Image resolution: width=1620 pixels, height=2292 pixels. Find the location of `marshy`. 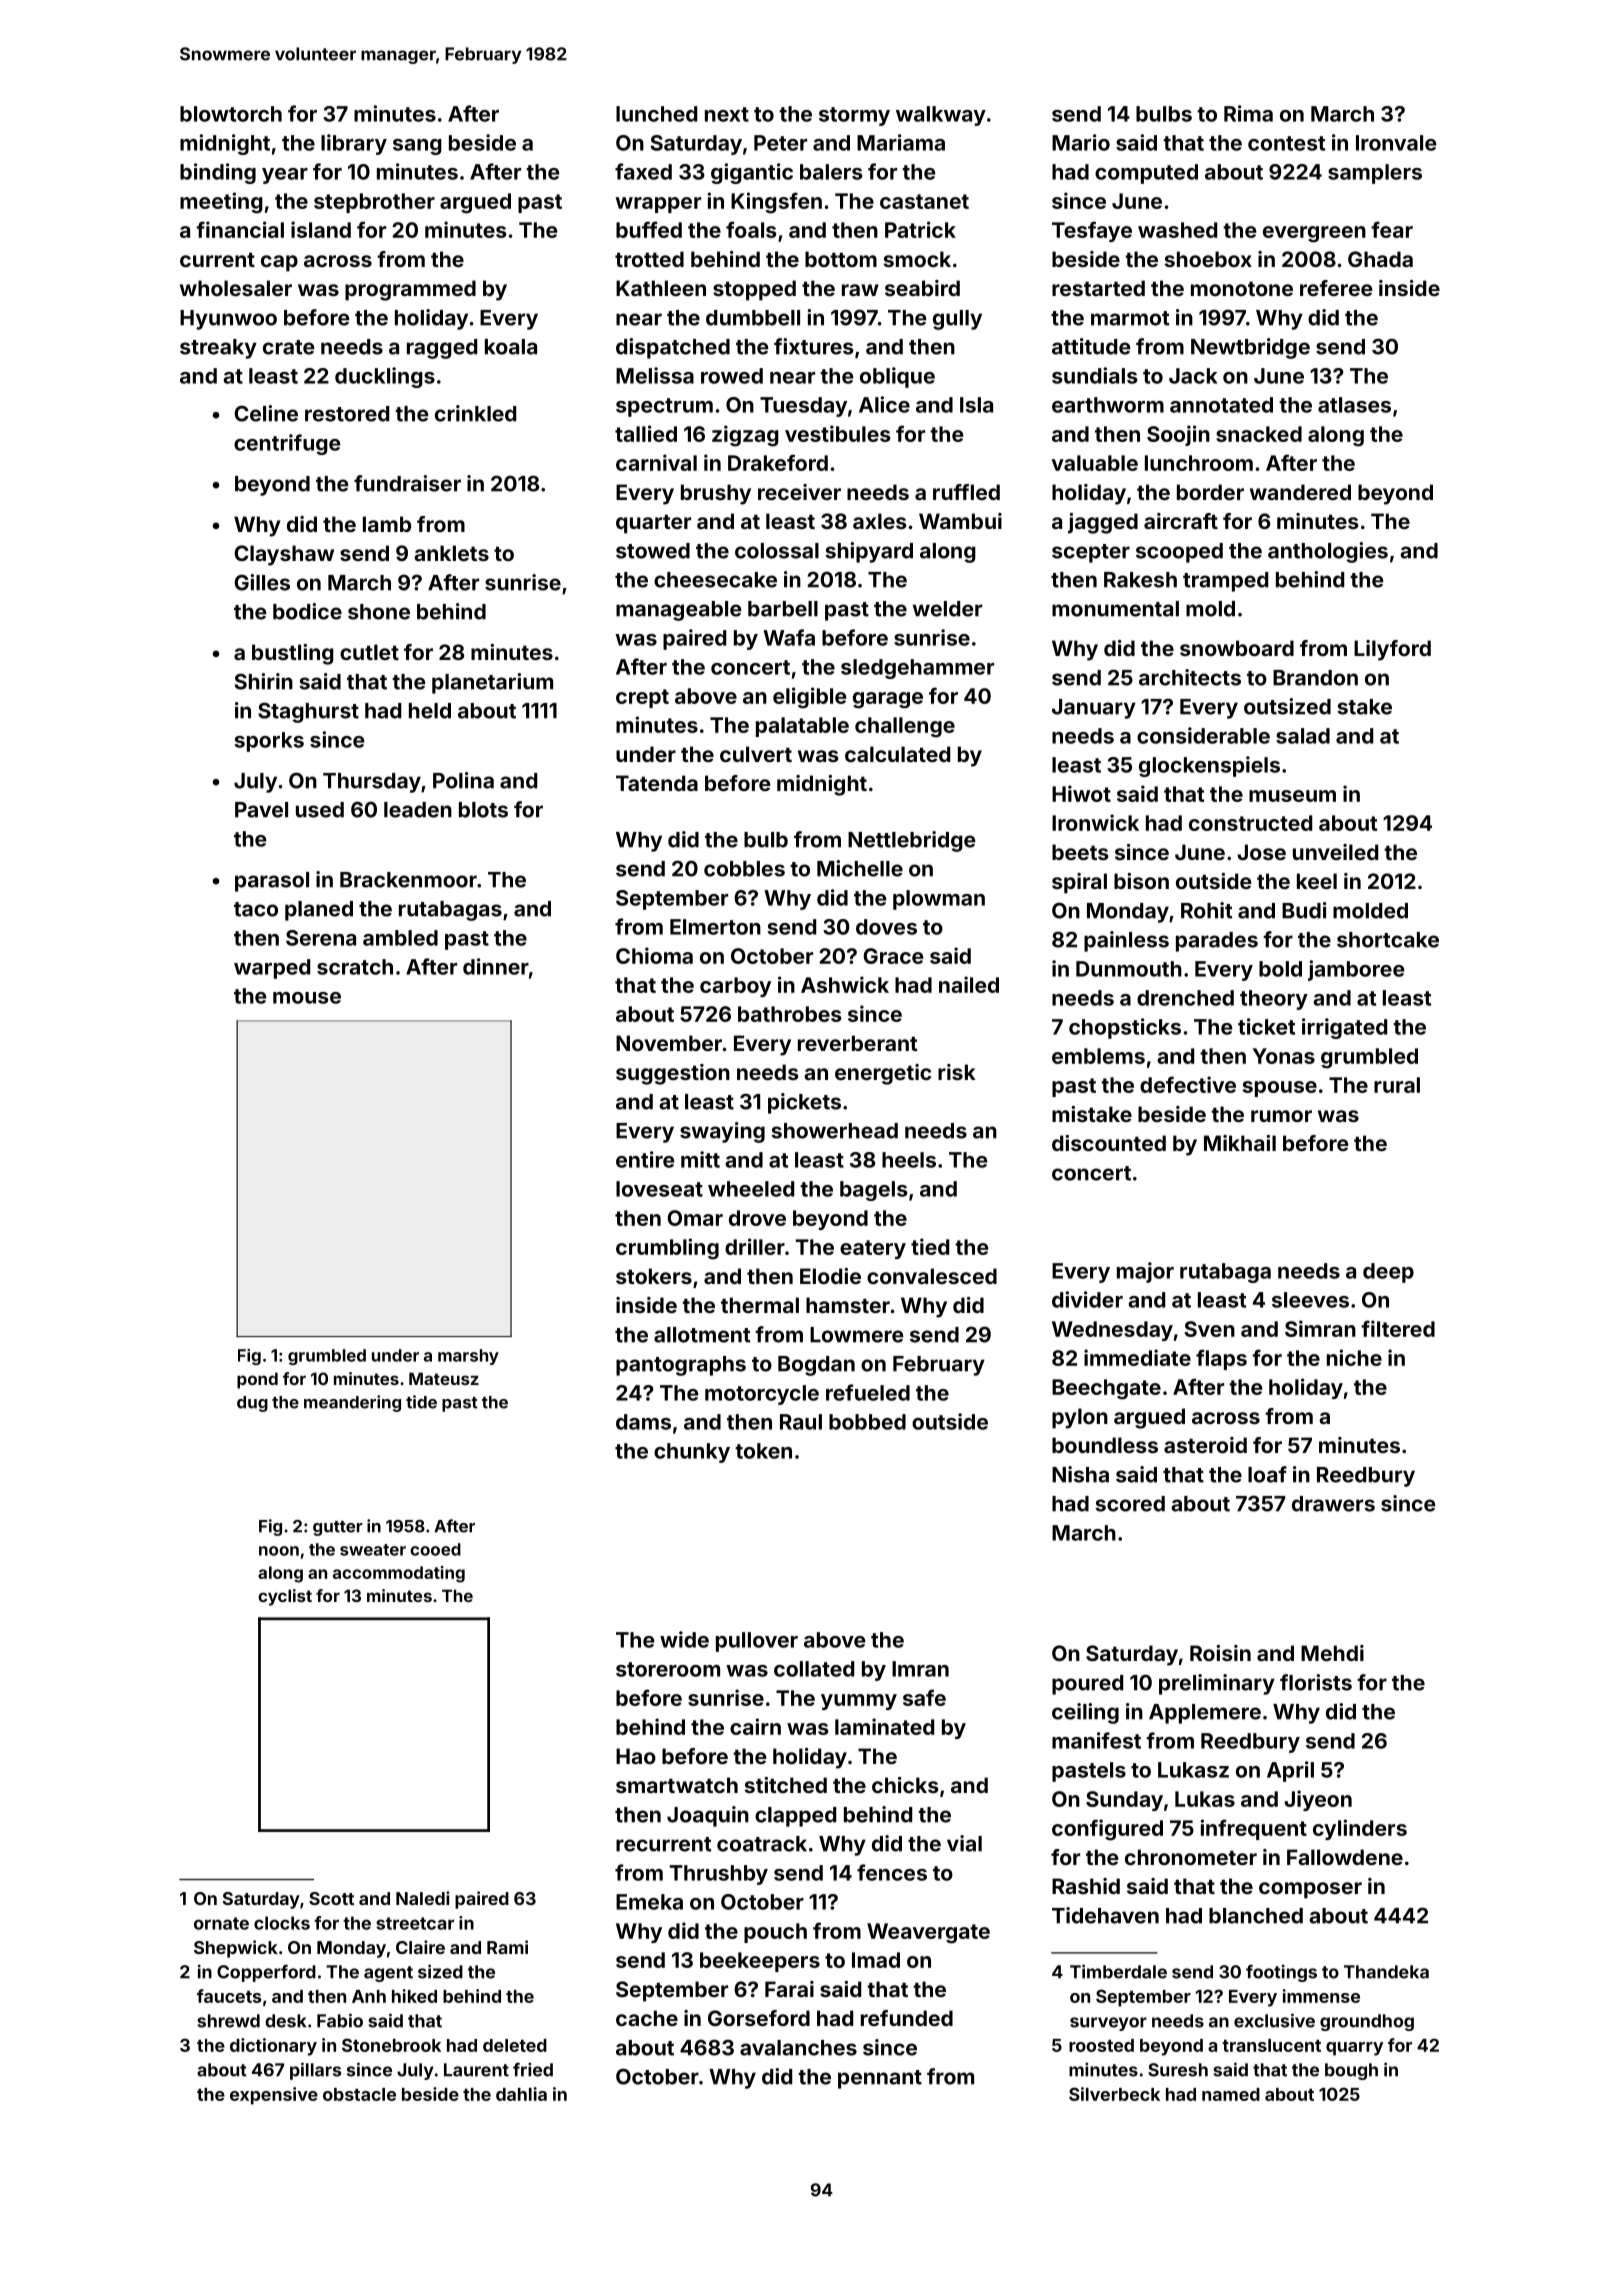

marshy is located at coordinates (468, 1357).
